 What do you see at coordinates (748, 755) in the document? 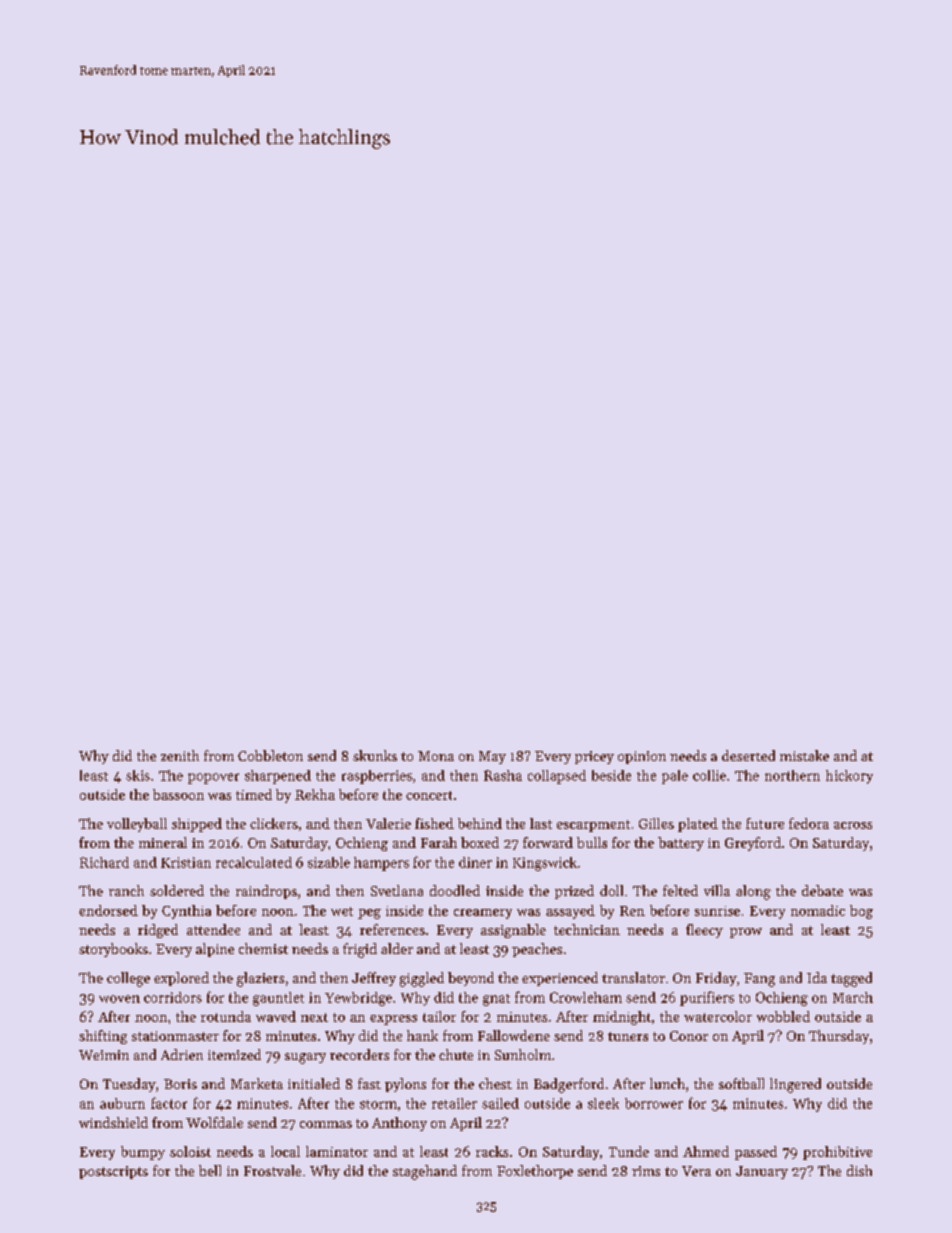
I see `deserted` at bounding box center [748, 755].
